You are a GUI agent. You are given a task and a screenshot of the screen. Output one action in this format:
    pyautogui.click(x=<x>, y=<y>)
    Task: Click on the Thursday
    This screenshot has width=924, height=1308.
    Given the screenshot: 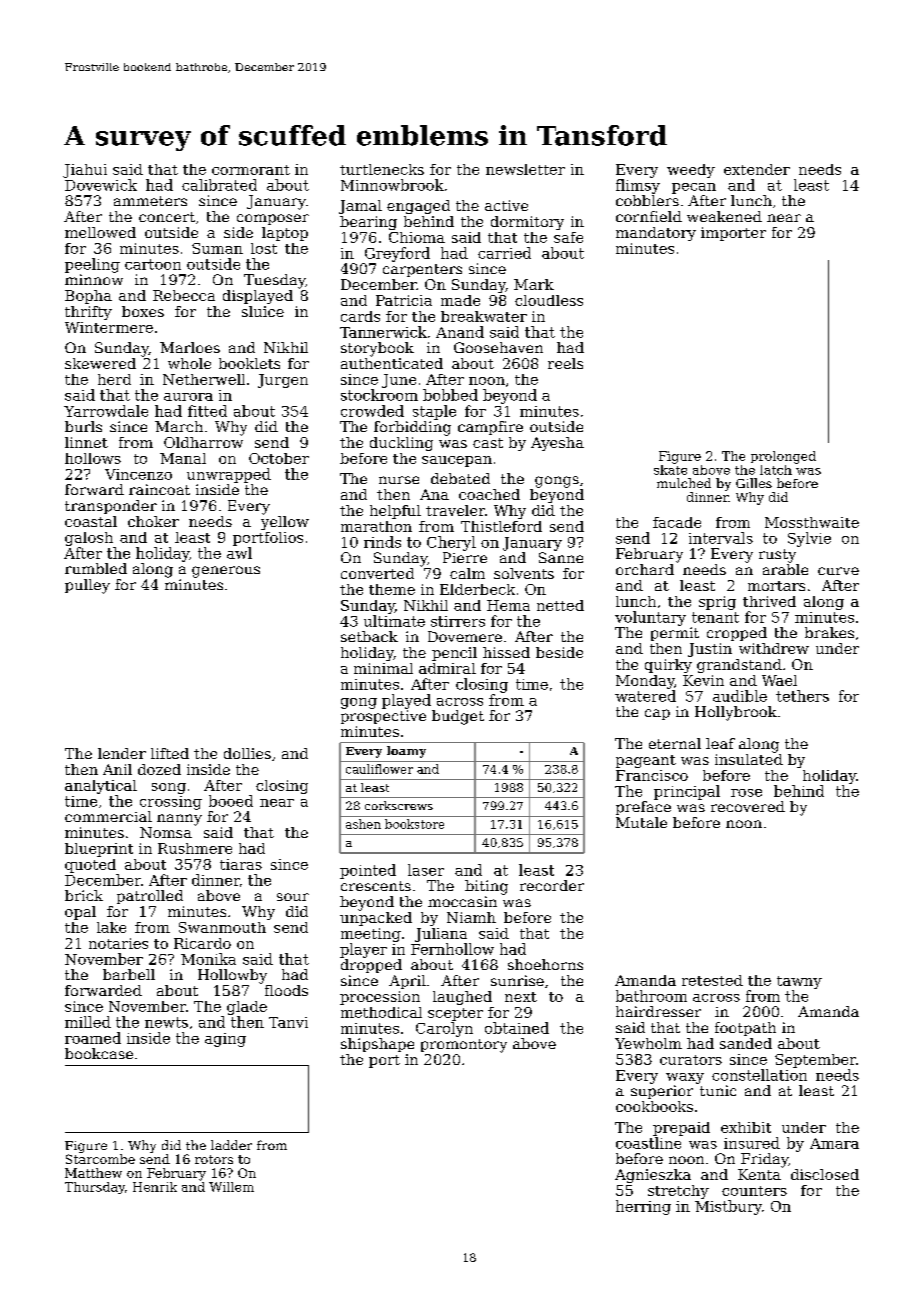 What is the action you would take?
    pyautogui.click(x=95, y=1188)
